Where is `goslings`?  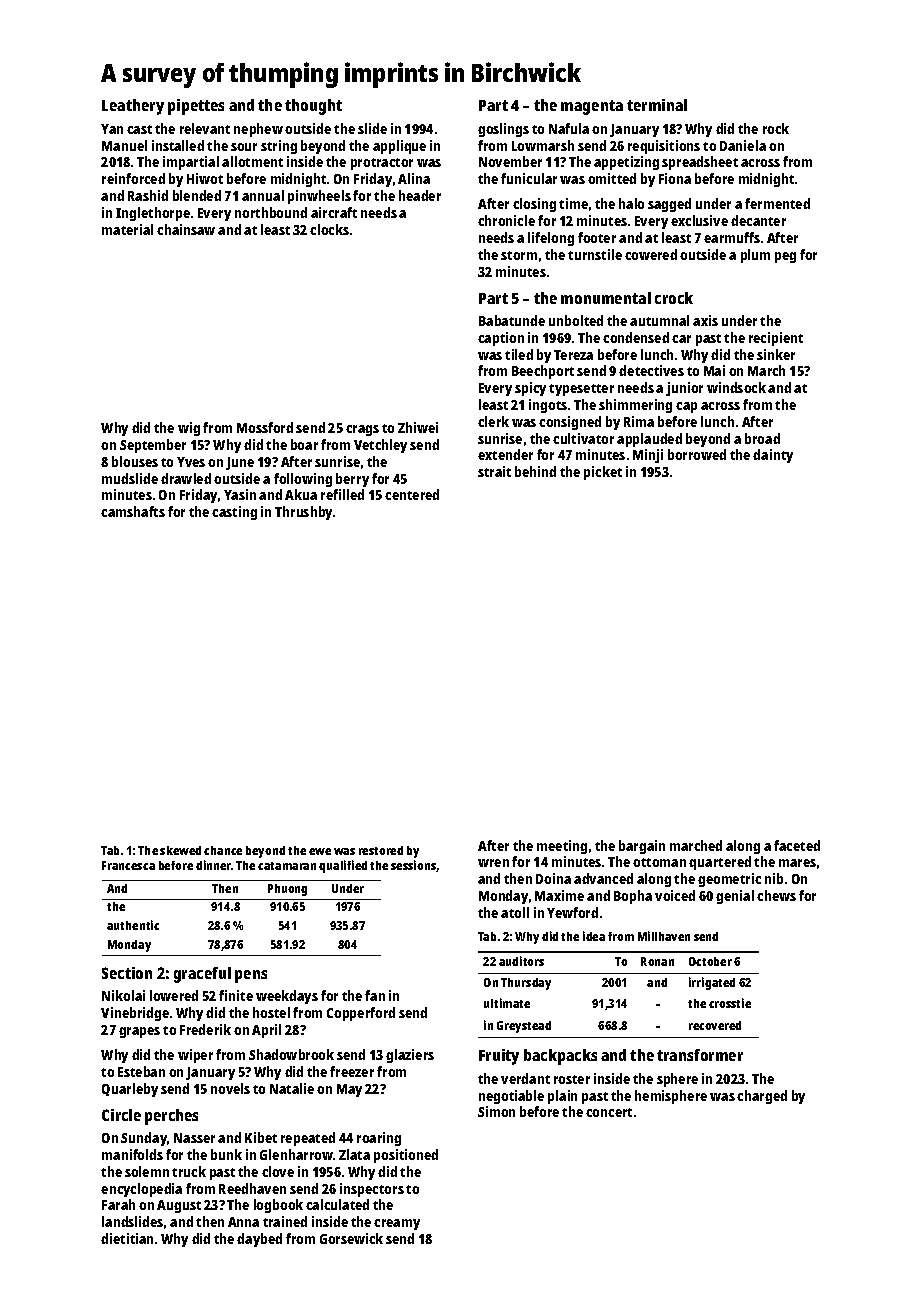 goslings is located at coordinates (503, 130).
